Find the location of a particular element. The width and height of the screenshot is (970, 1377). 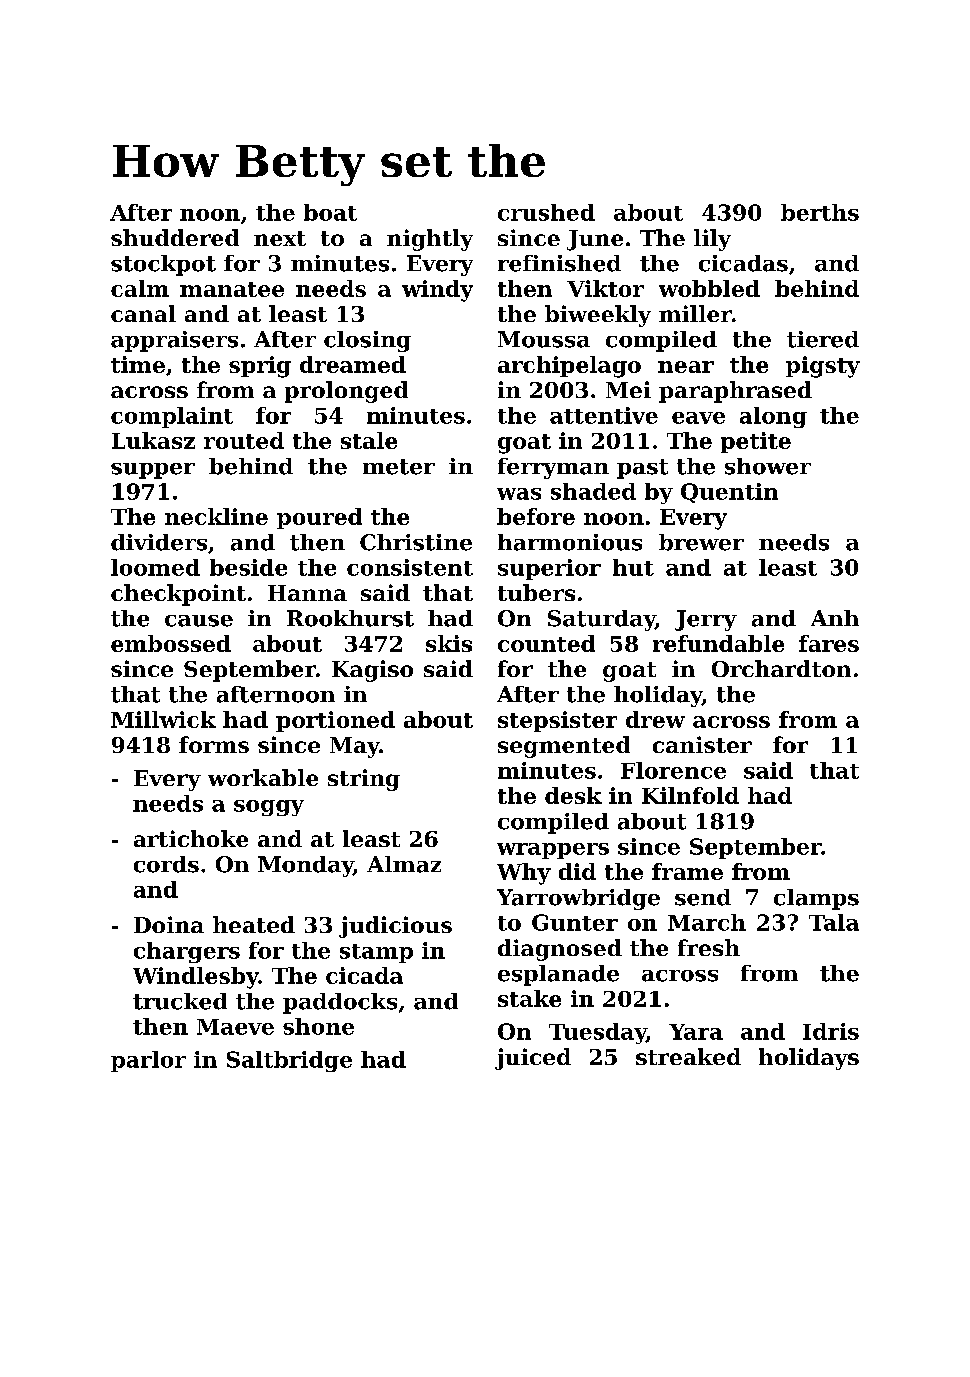

boat is located at coordinates (330, 212).
